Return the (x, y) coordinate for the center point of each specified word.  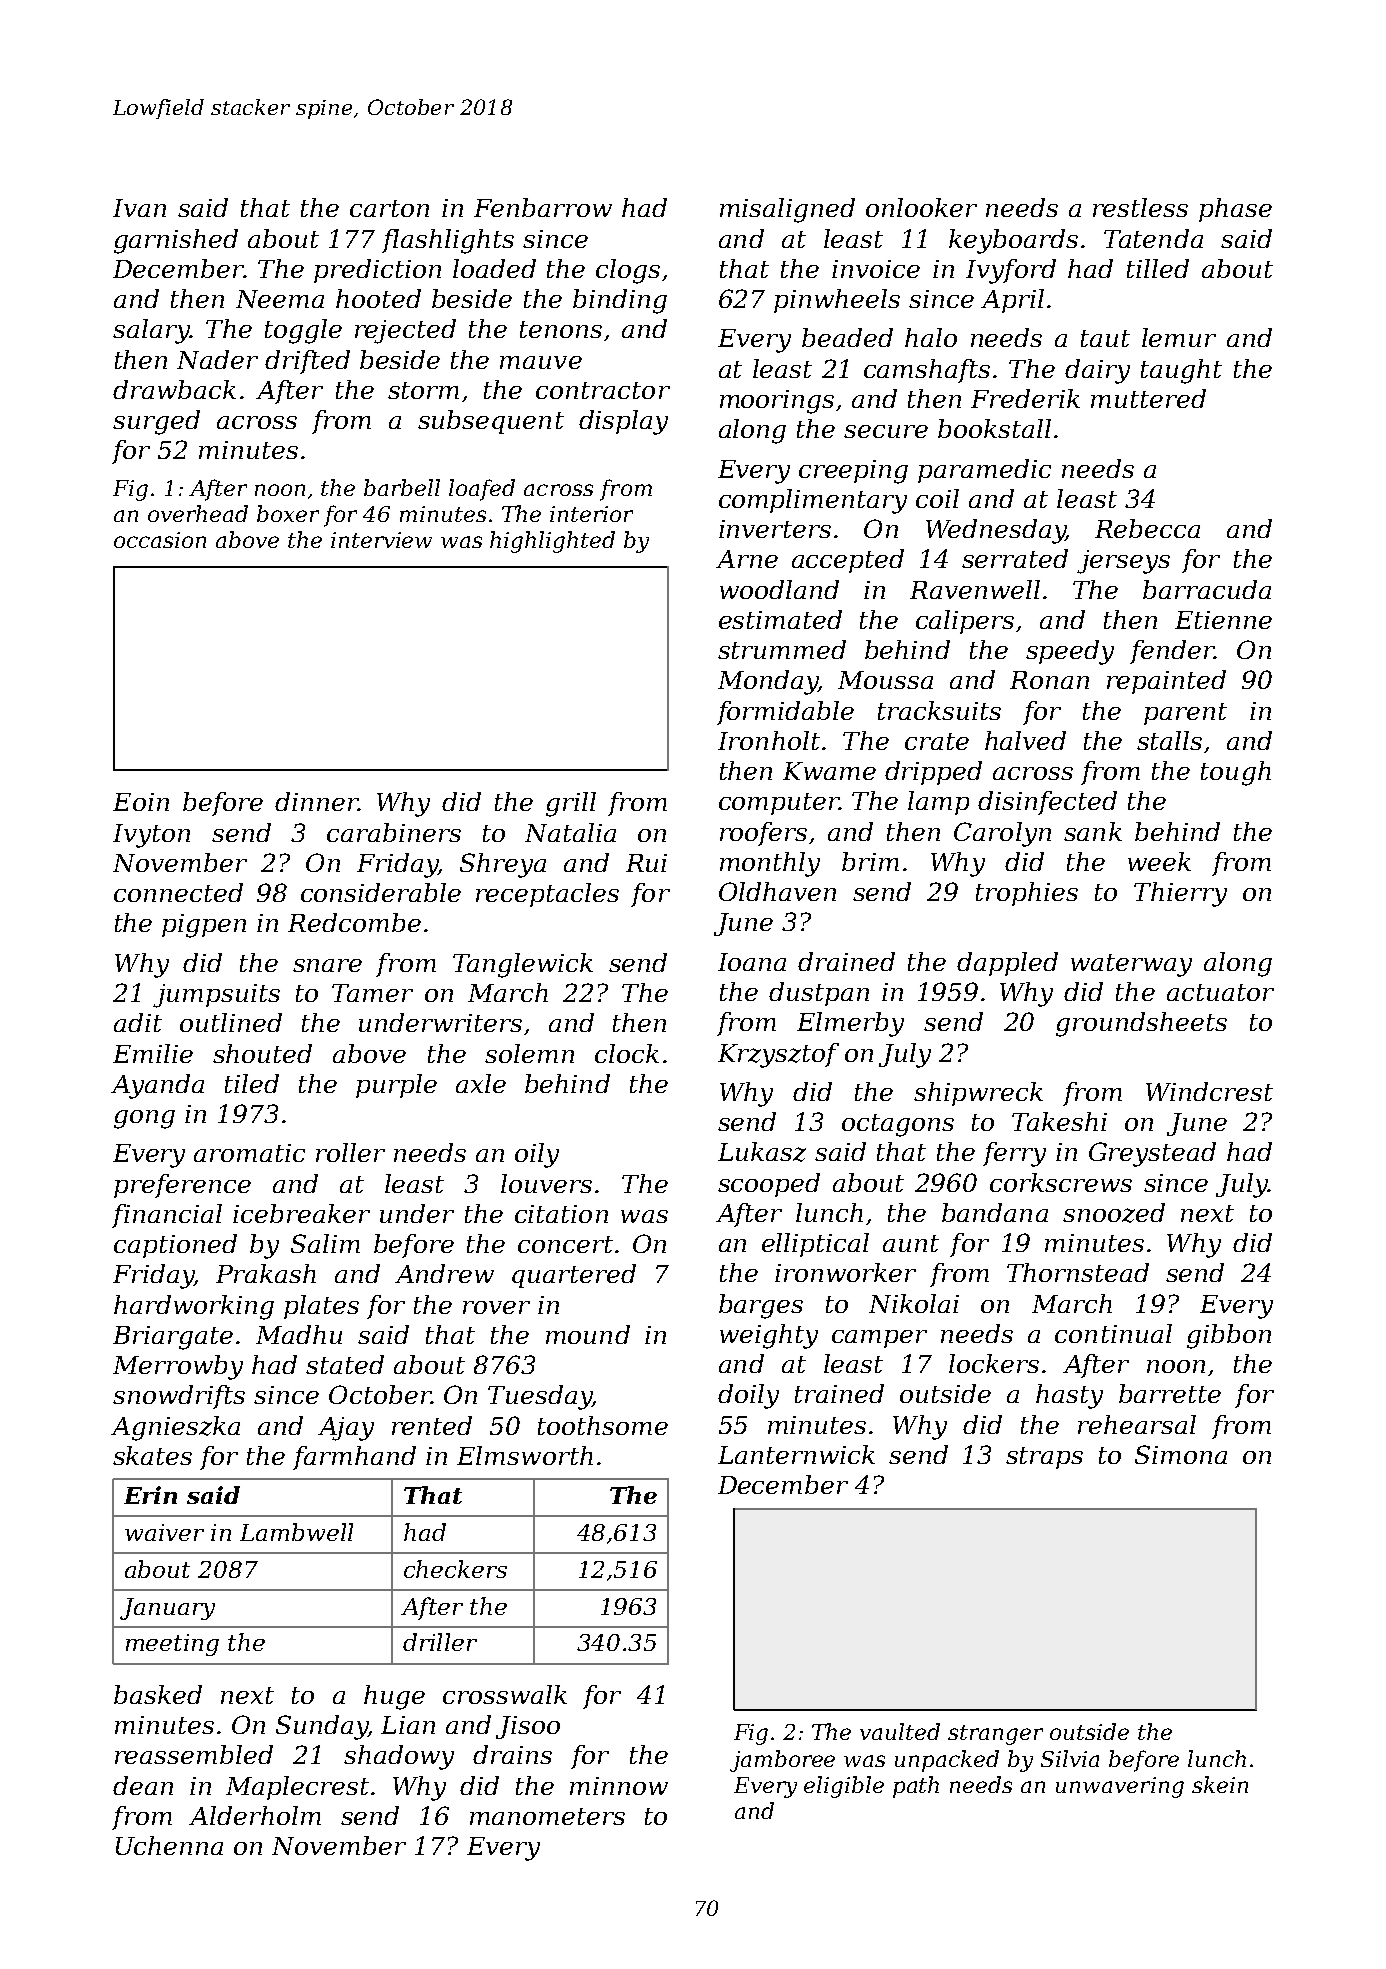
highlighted (552, 542)
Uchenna (169, 1845)
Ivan (139, 208)
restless (1140, 207)
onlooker (921, 207)
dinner (316, 801)
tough (1236, 773)
